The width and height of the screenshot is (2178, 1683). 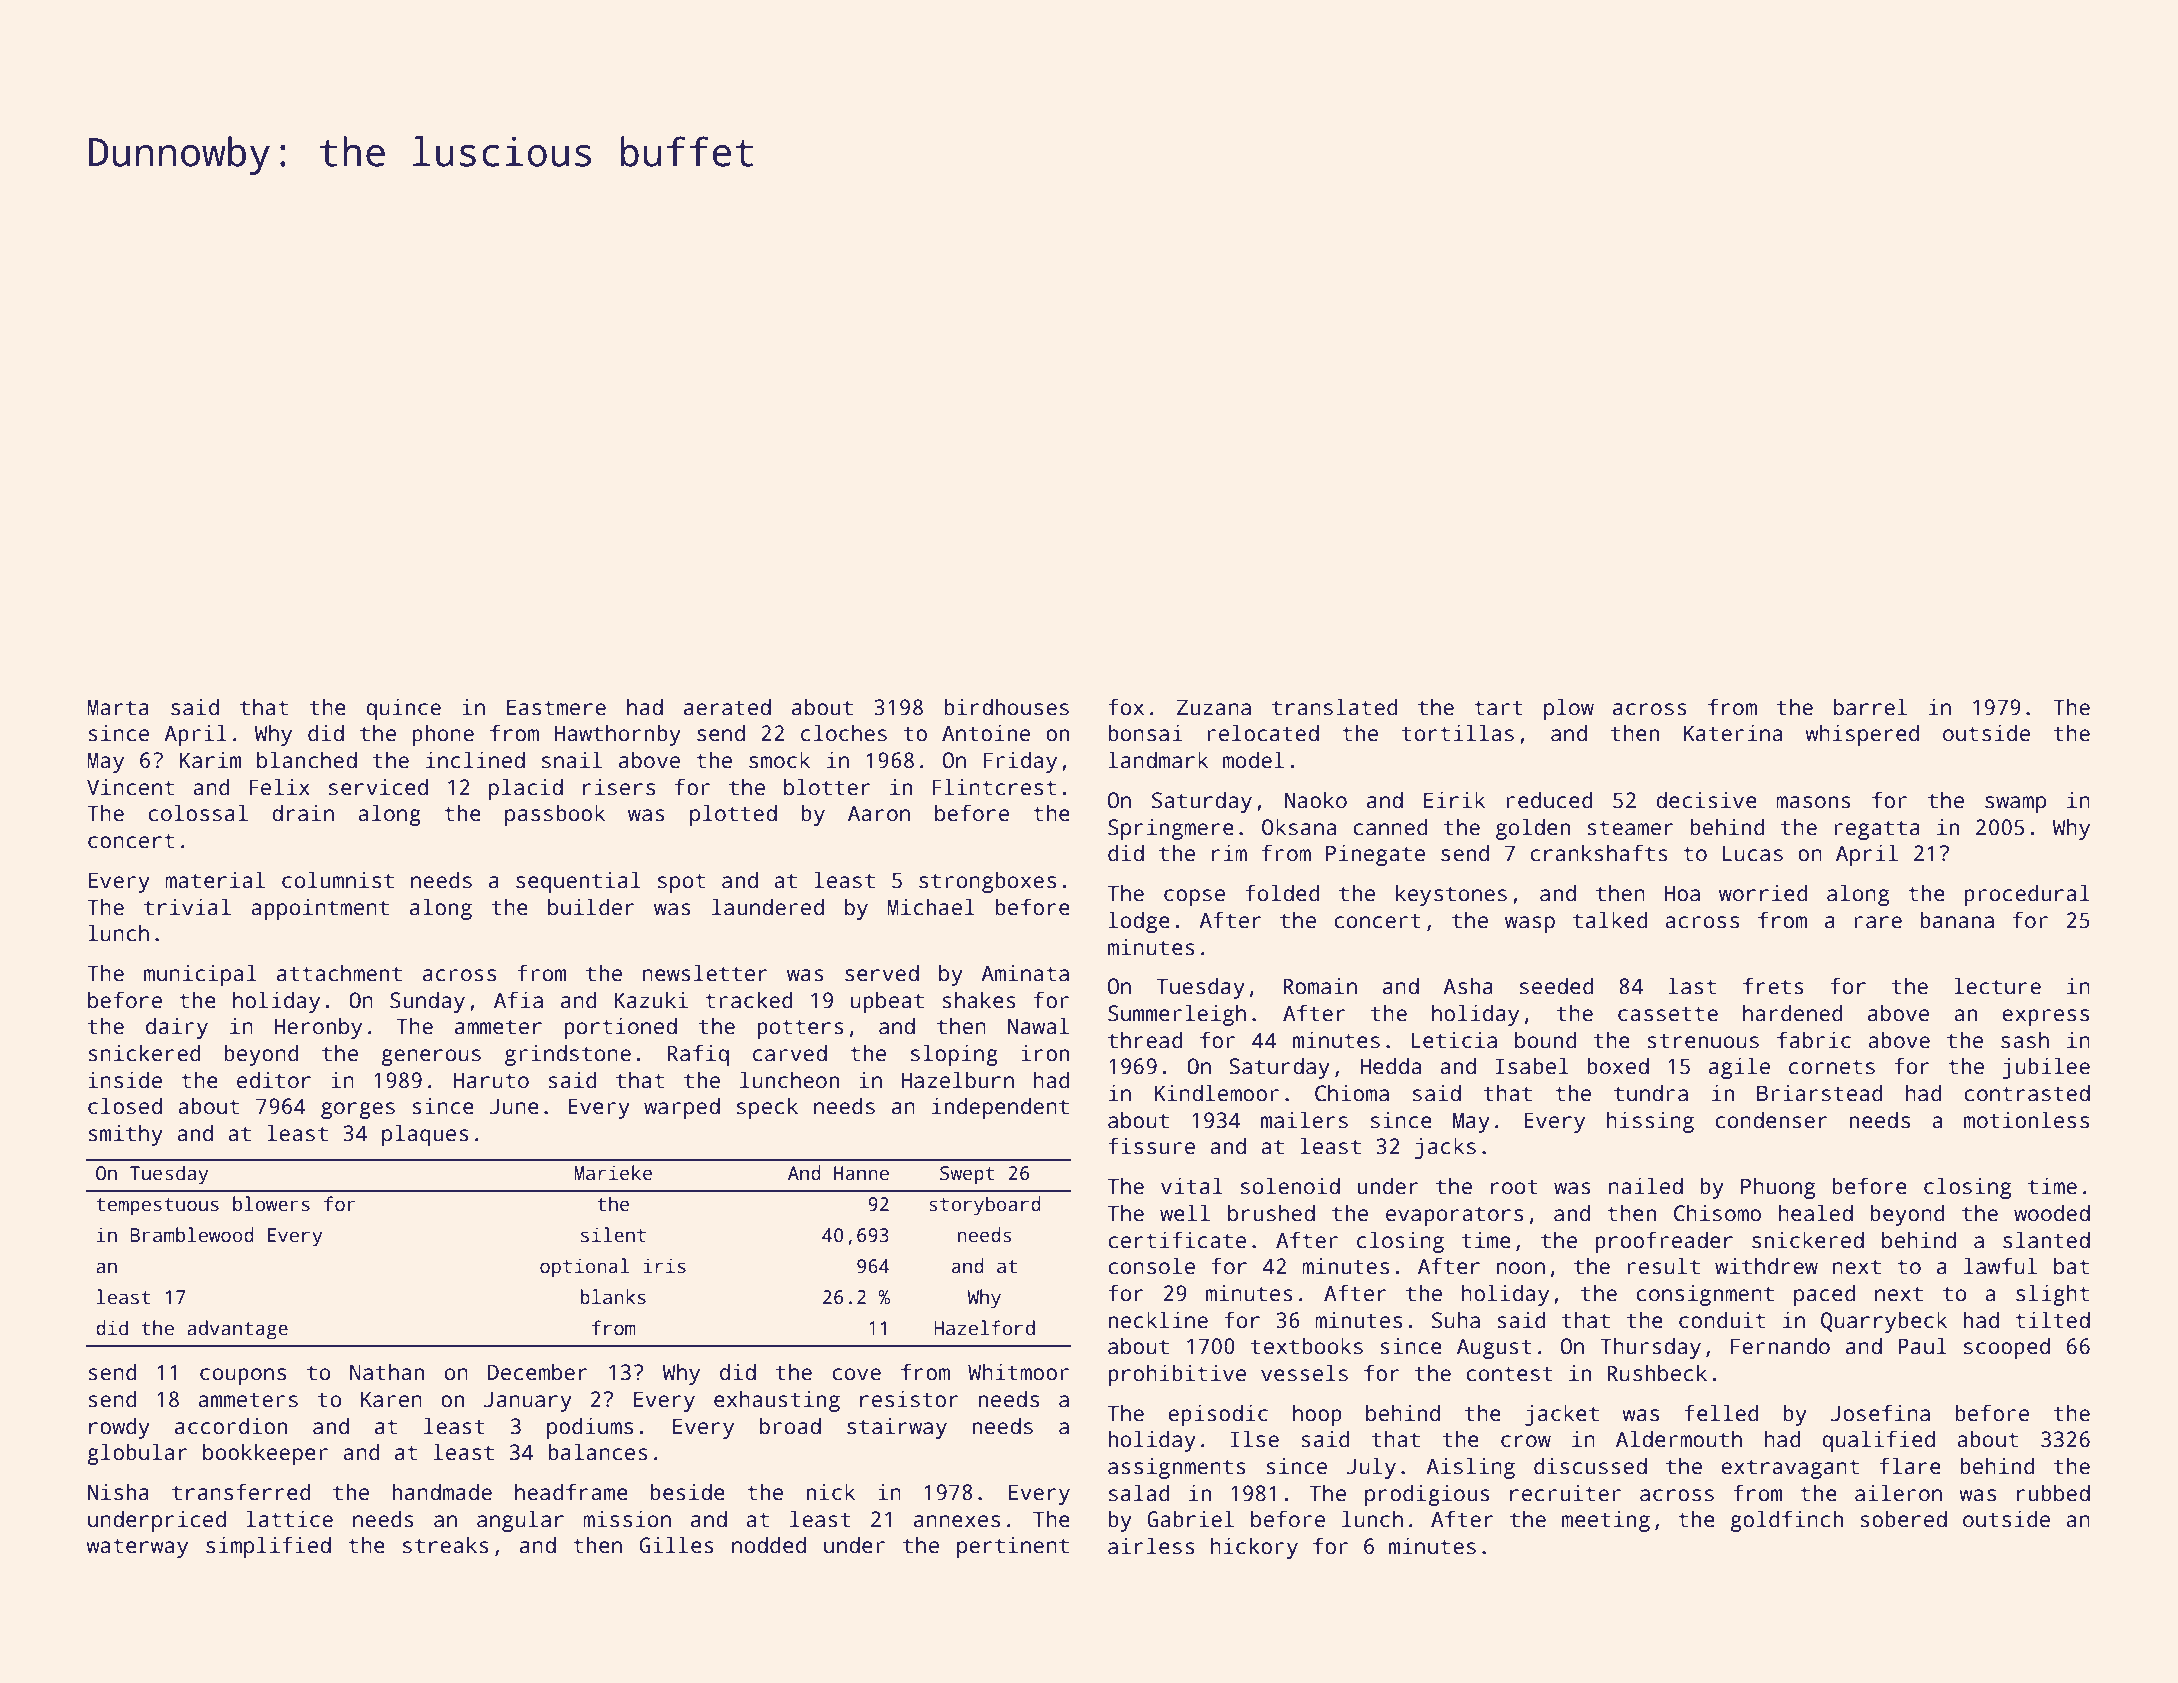 What do you see at coordinates (1957, 920) in the screenshot?
I see `banana` at bounding box center [1957, 920].
